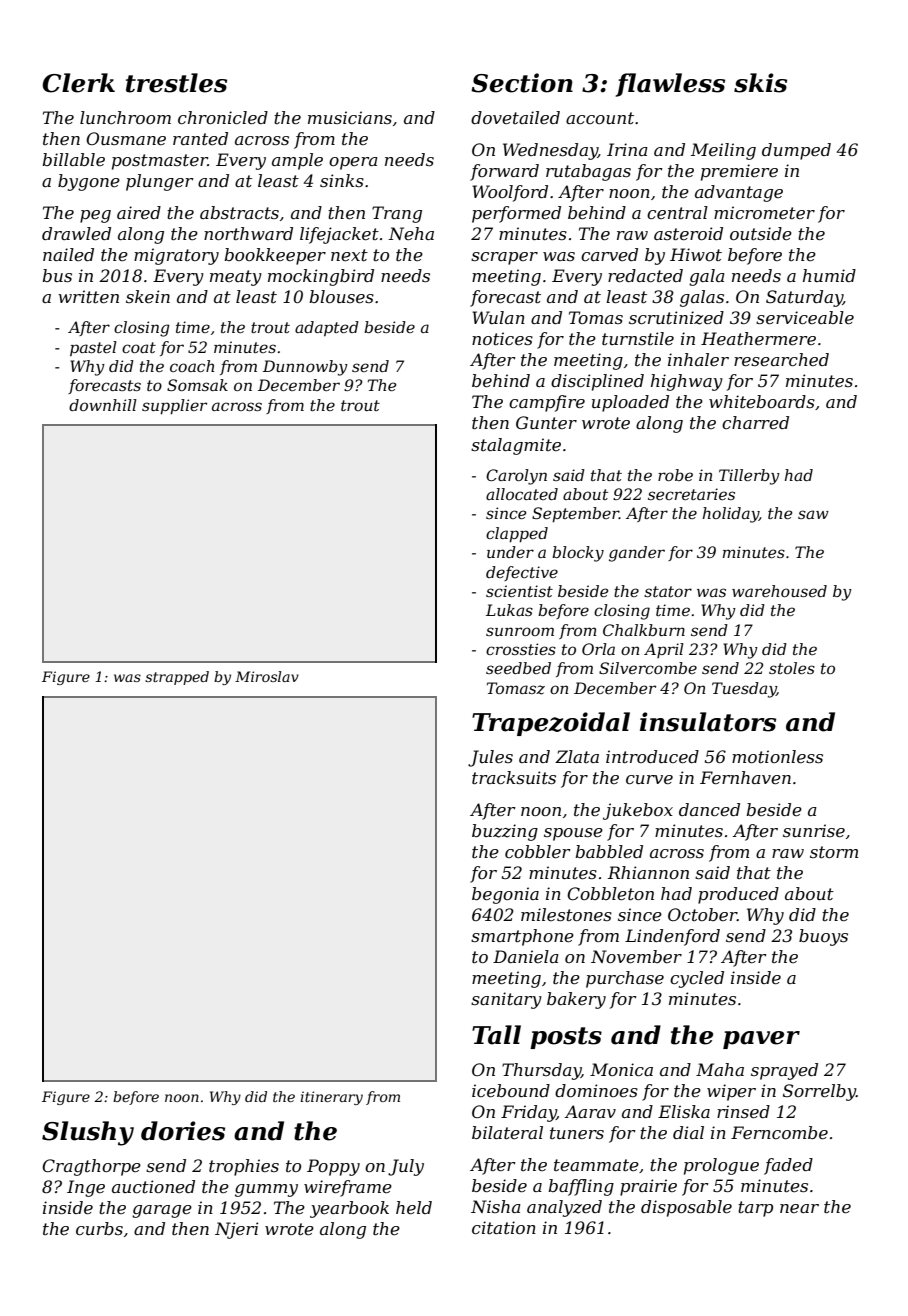 The width and height of the screenshot is (908, 1316). Describe the element at coordinates (804, 298) in the screenshot. I see `Saturday` at that location.
